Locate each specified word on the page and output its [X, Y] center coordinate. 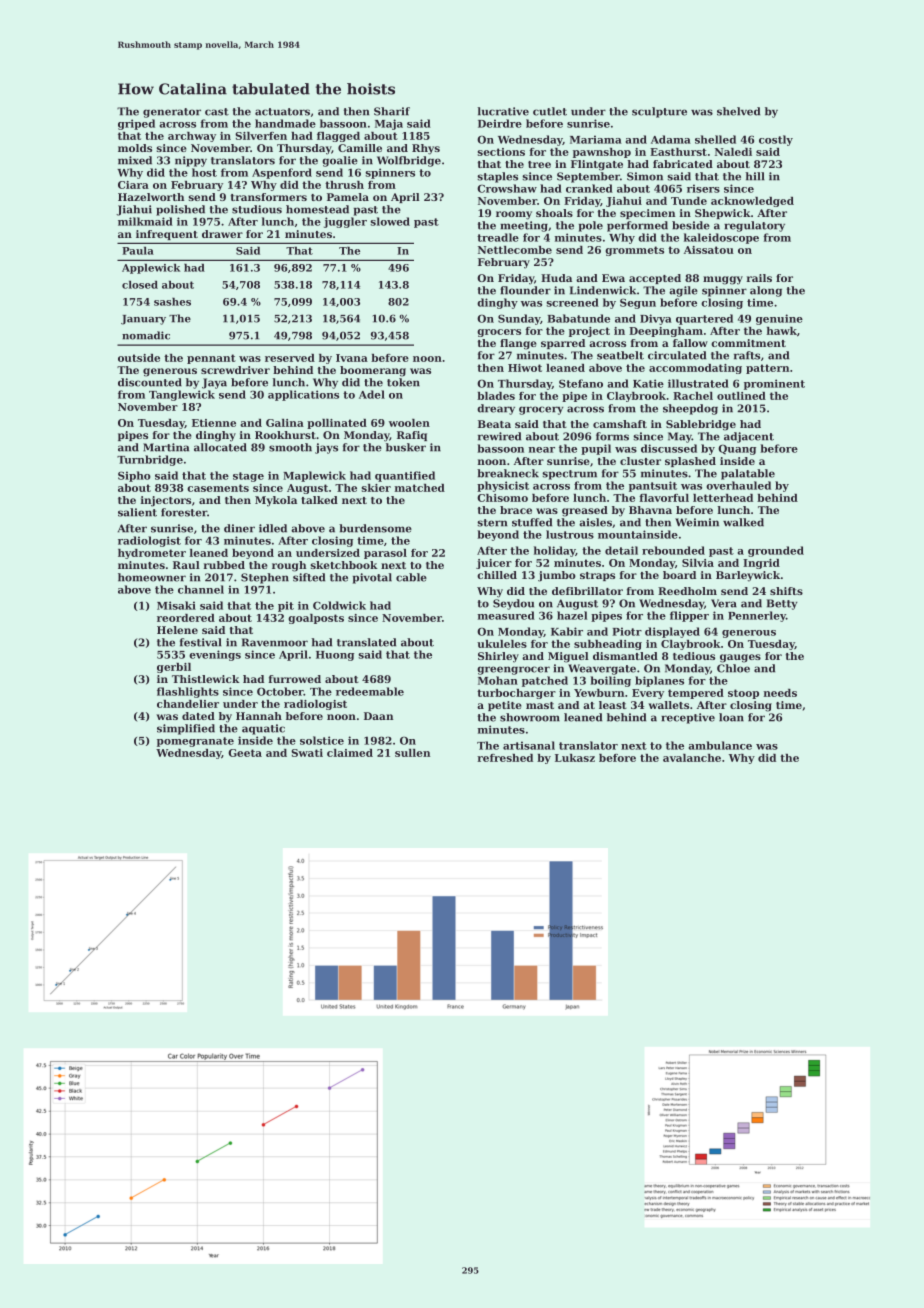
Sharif [392, 111]
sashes [172, 302]
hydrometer [152, 554]
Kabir [567, 631]
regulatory [754, 226]
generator [172, 113]
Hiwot [525, 368]
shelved [738, 111]
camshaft [620, 424]
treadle [498, 237]
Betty [782, 604]
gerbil [174, 668]
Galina [285, 423]
